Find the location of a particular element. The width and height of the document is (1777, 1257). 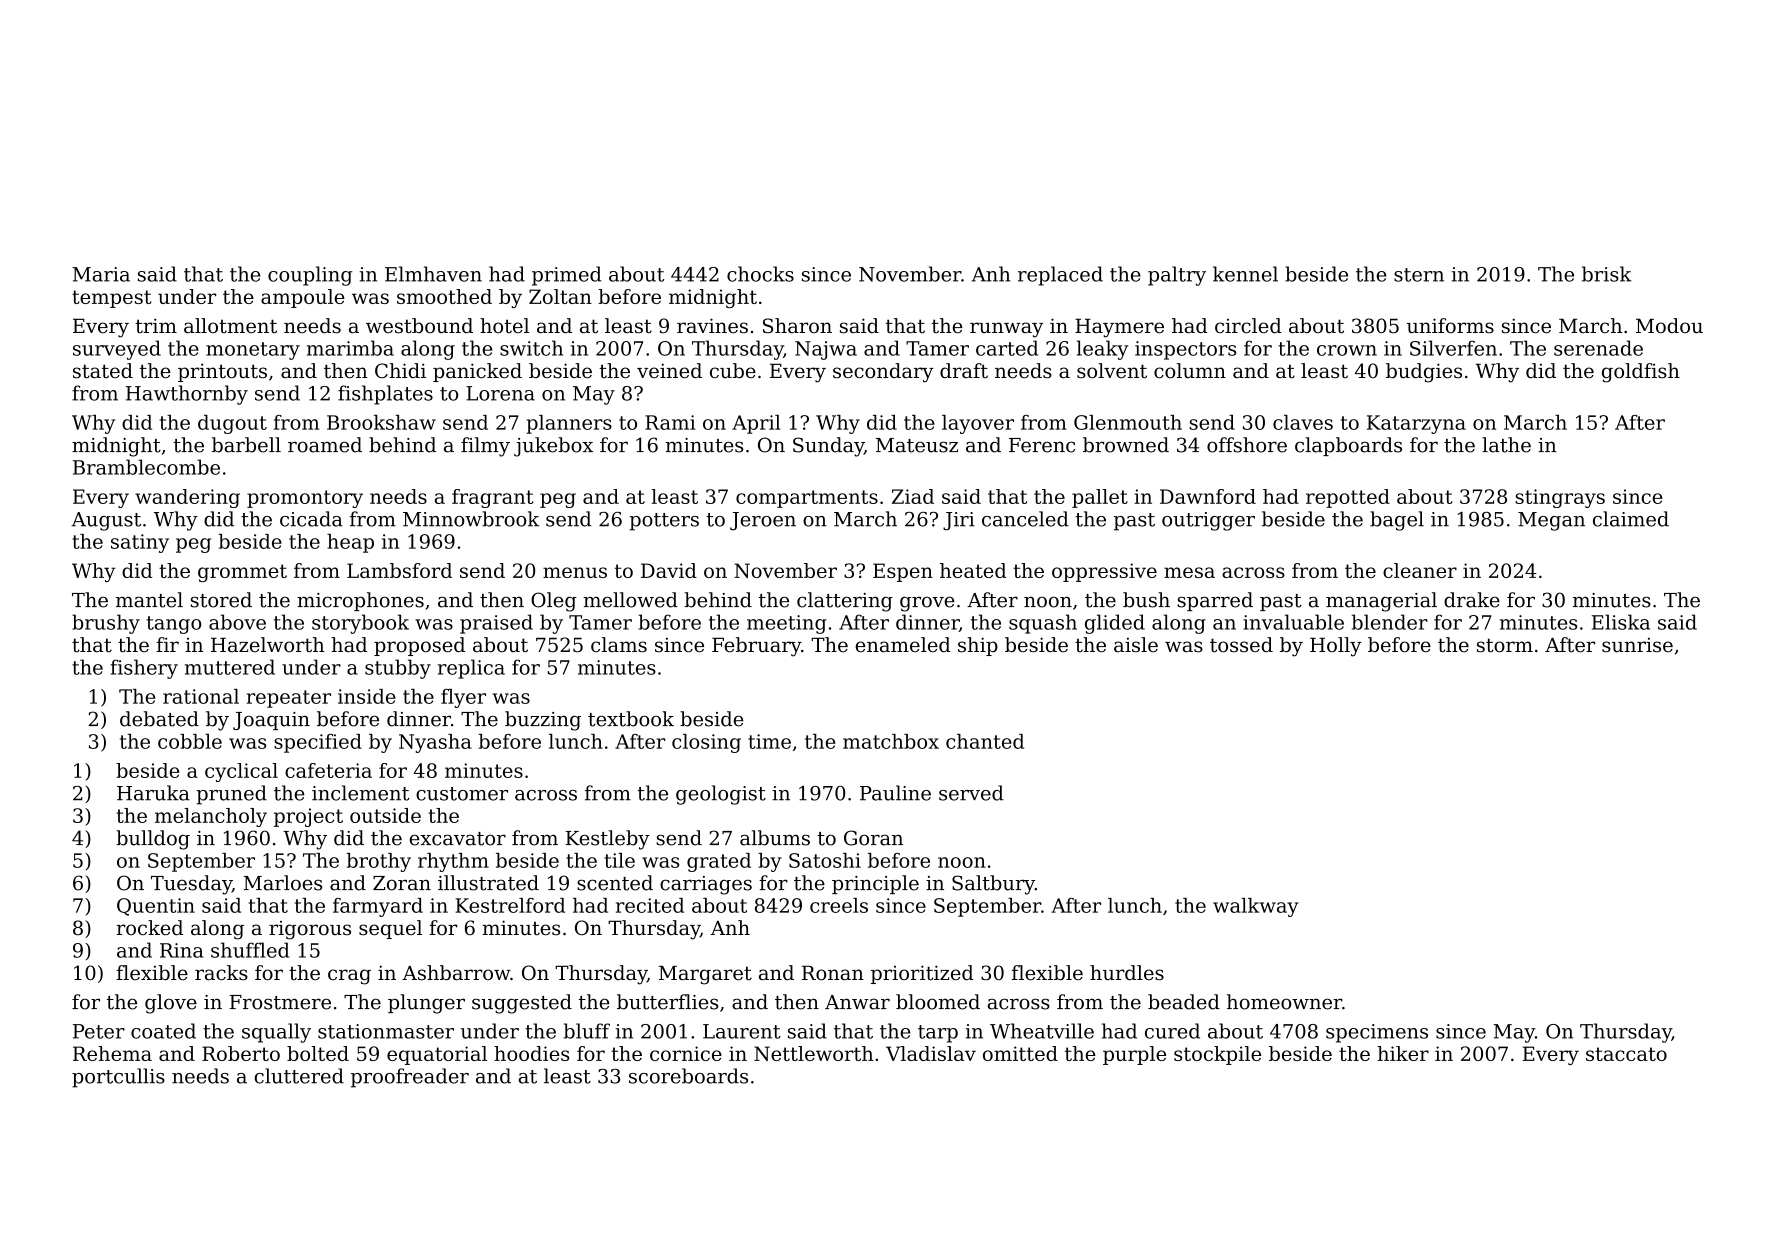

cluttered is located at coordinates (299, 1076).
